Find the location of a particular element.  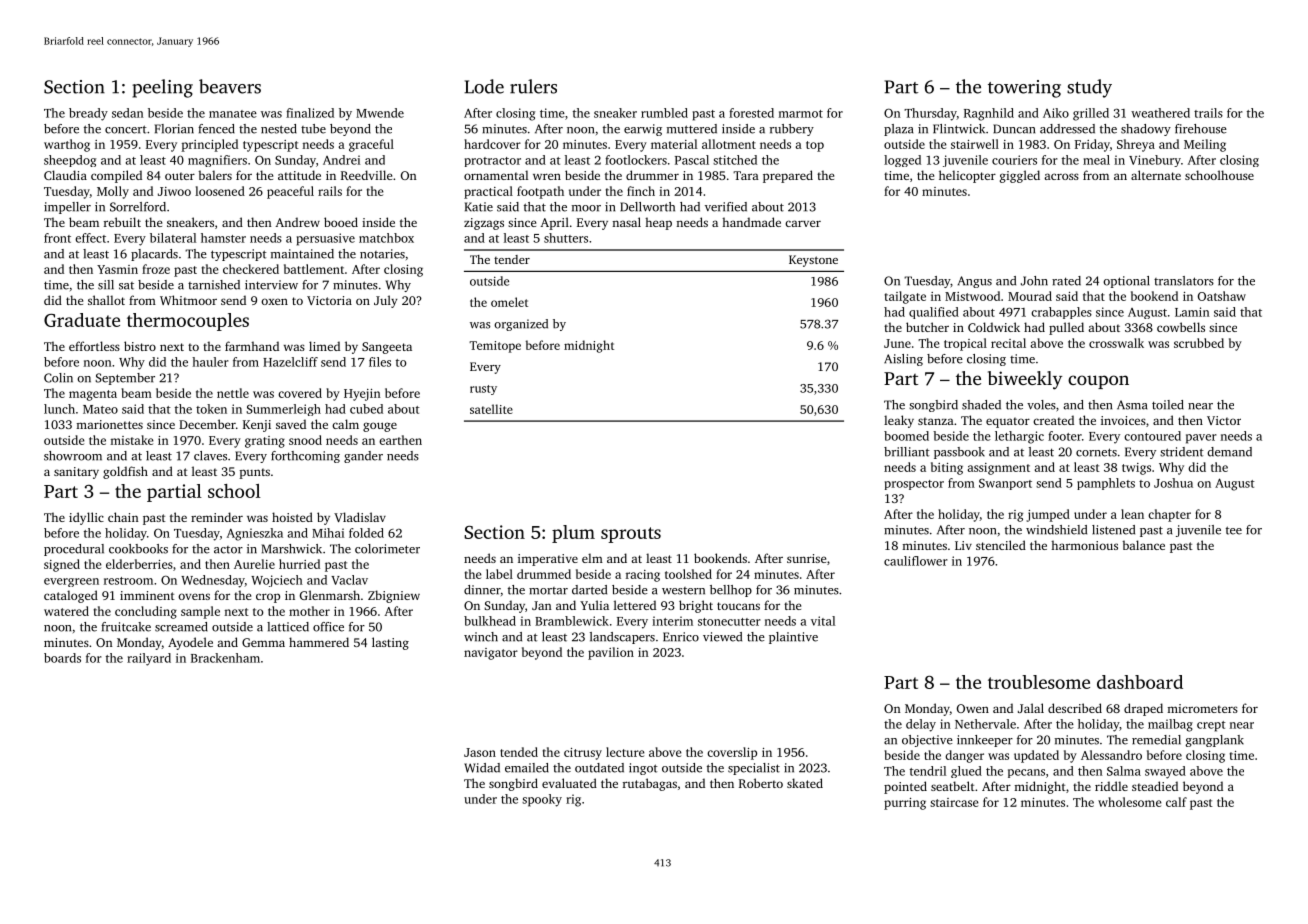

rusty is located at coordinates (483, 390).
